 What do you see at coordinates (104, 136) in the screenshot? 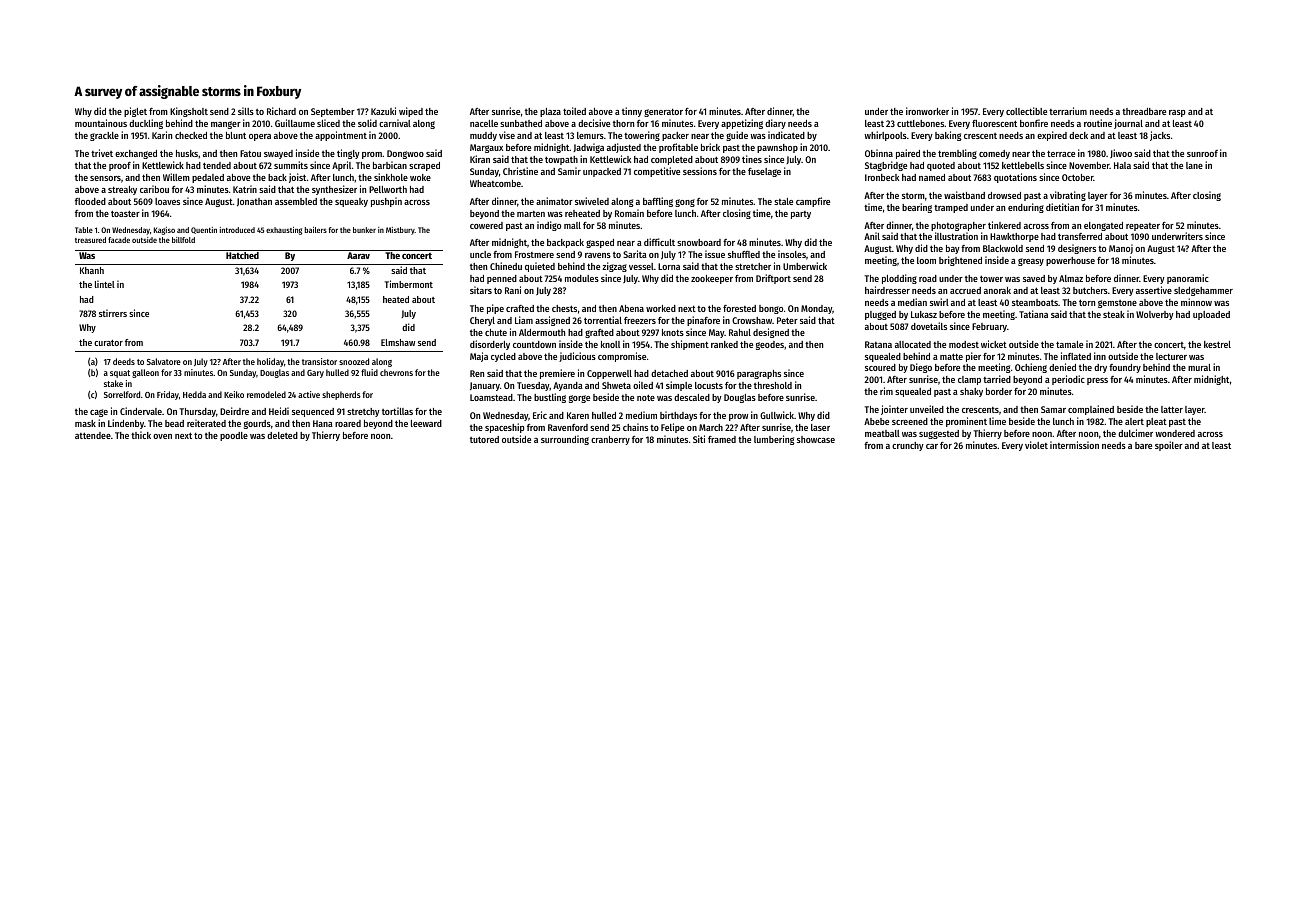
I see `grackle` at bounding box center [104, 136].
